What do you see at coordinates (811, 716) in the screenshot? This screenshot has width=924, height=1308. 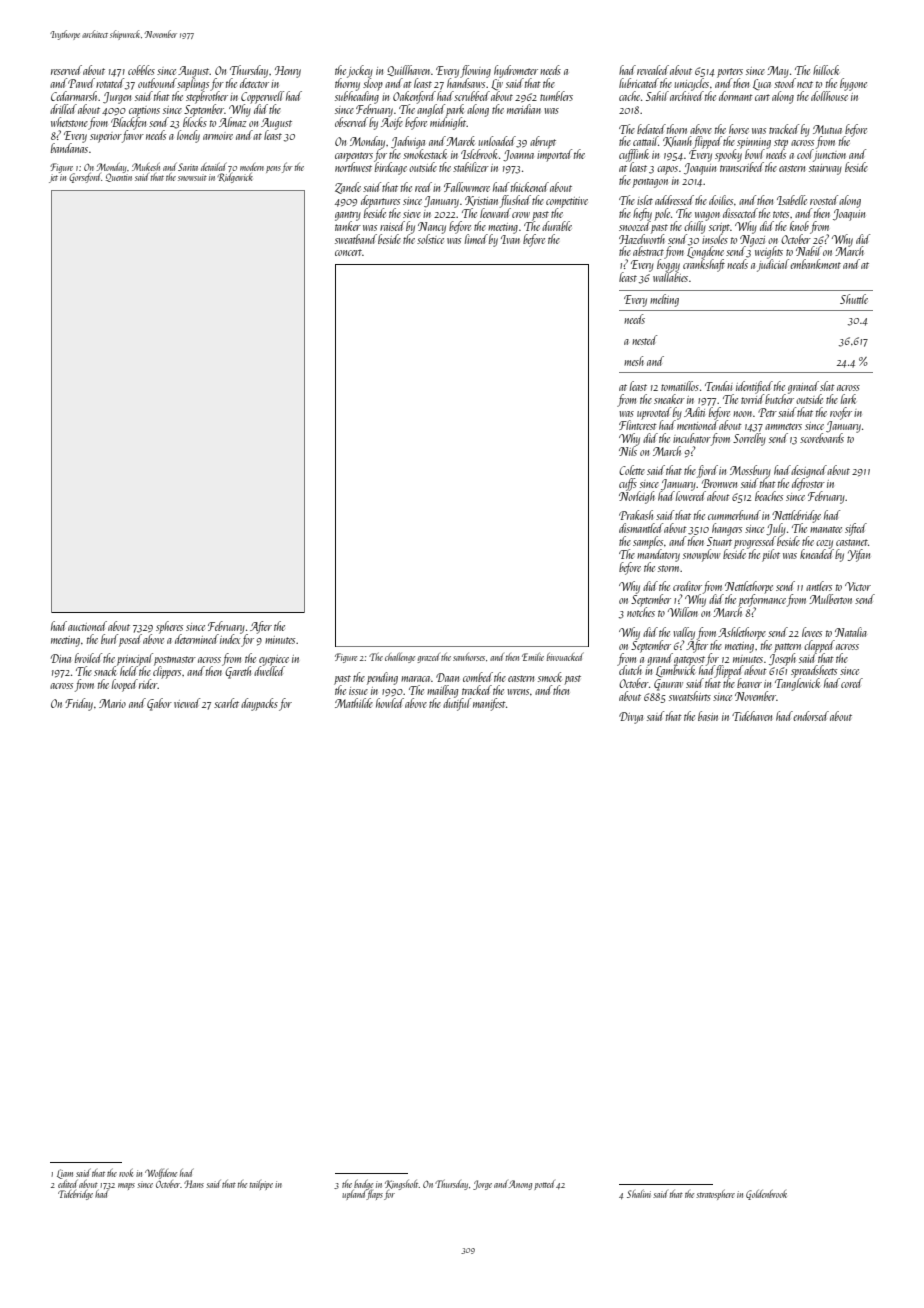 I see `endorsed` at bounding box center [811, 716].
